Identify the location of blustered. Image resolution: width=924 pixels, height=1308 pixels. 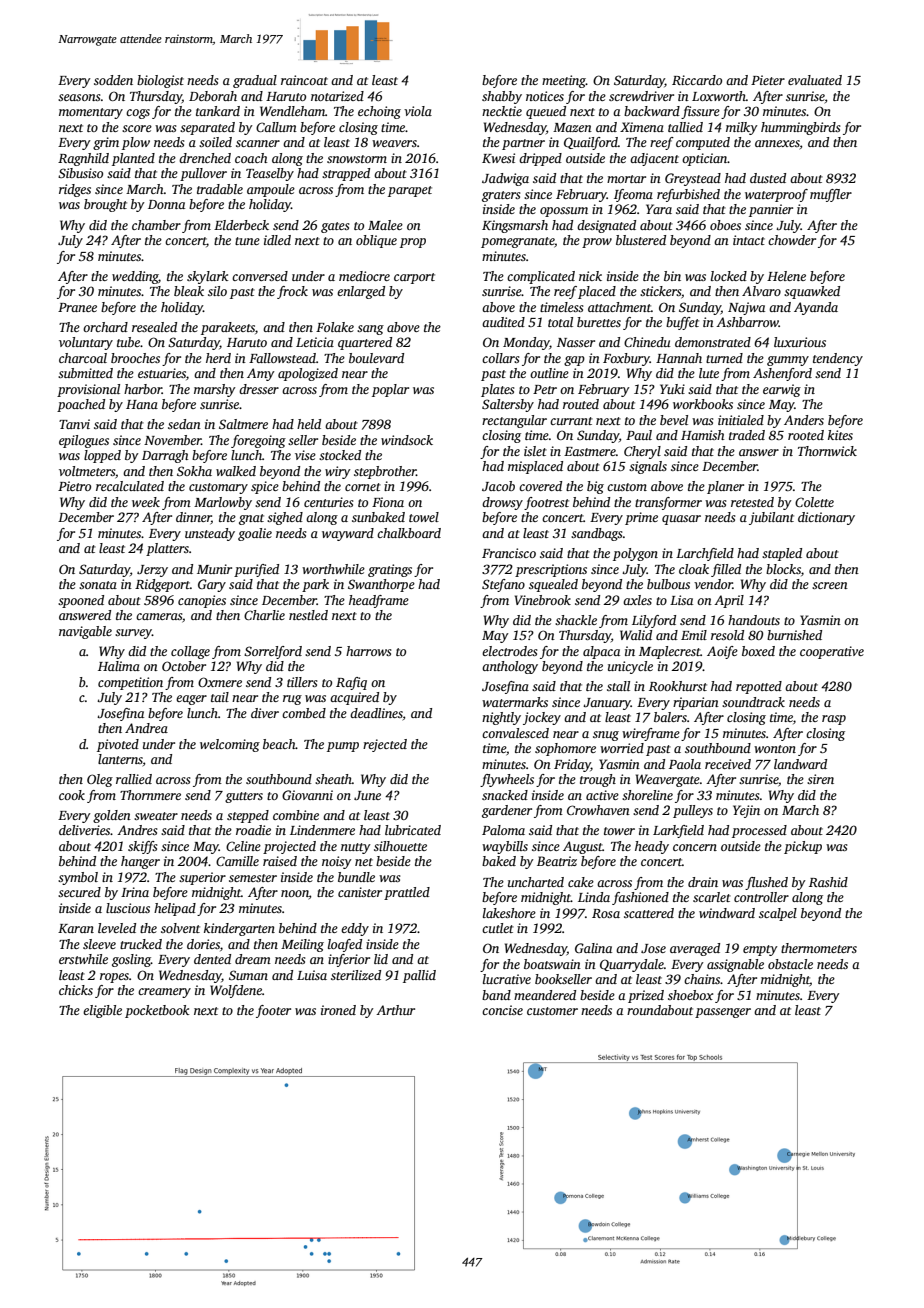
(641, 240).
